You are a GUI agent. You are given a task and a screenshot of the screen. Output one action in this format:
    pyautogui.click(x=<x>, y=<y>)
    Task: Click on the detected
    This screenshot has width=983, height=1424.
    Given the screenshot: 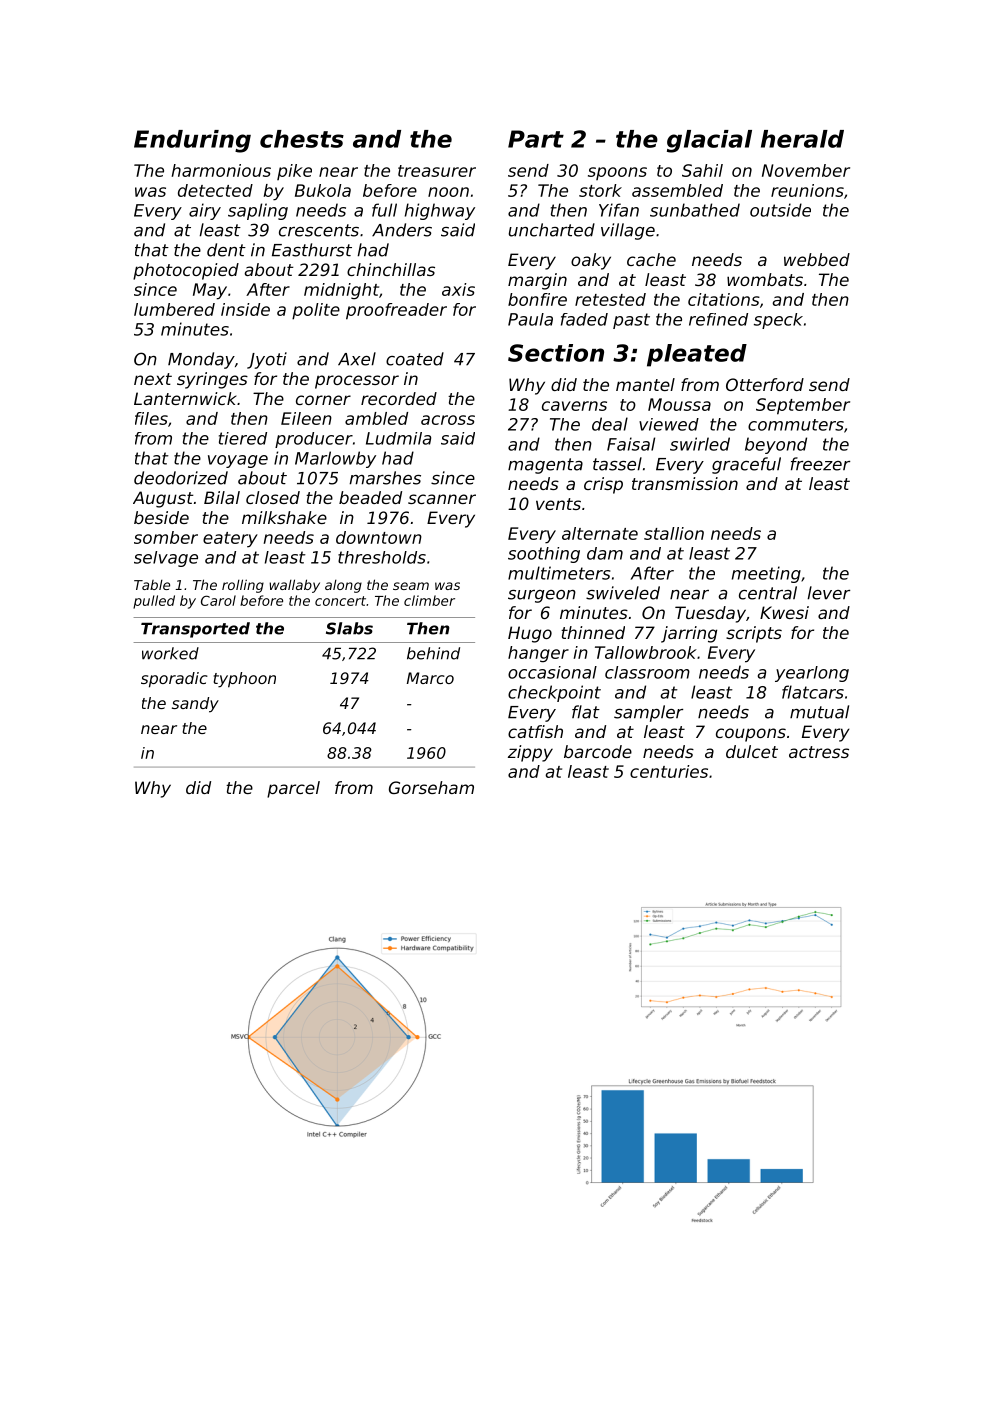 What is the action you would take?
    pyautogui.click(x=215, y=190)
